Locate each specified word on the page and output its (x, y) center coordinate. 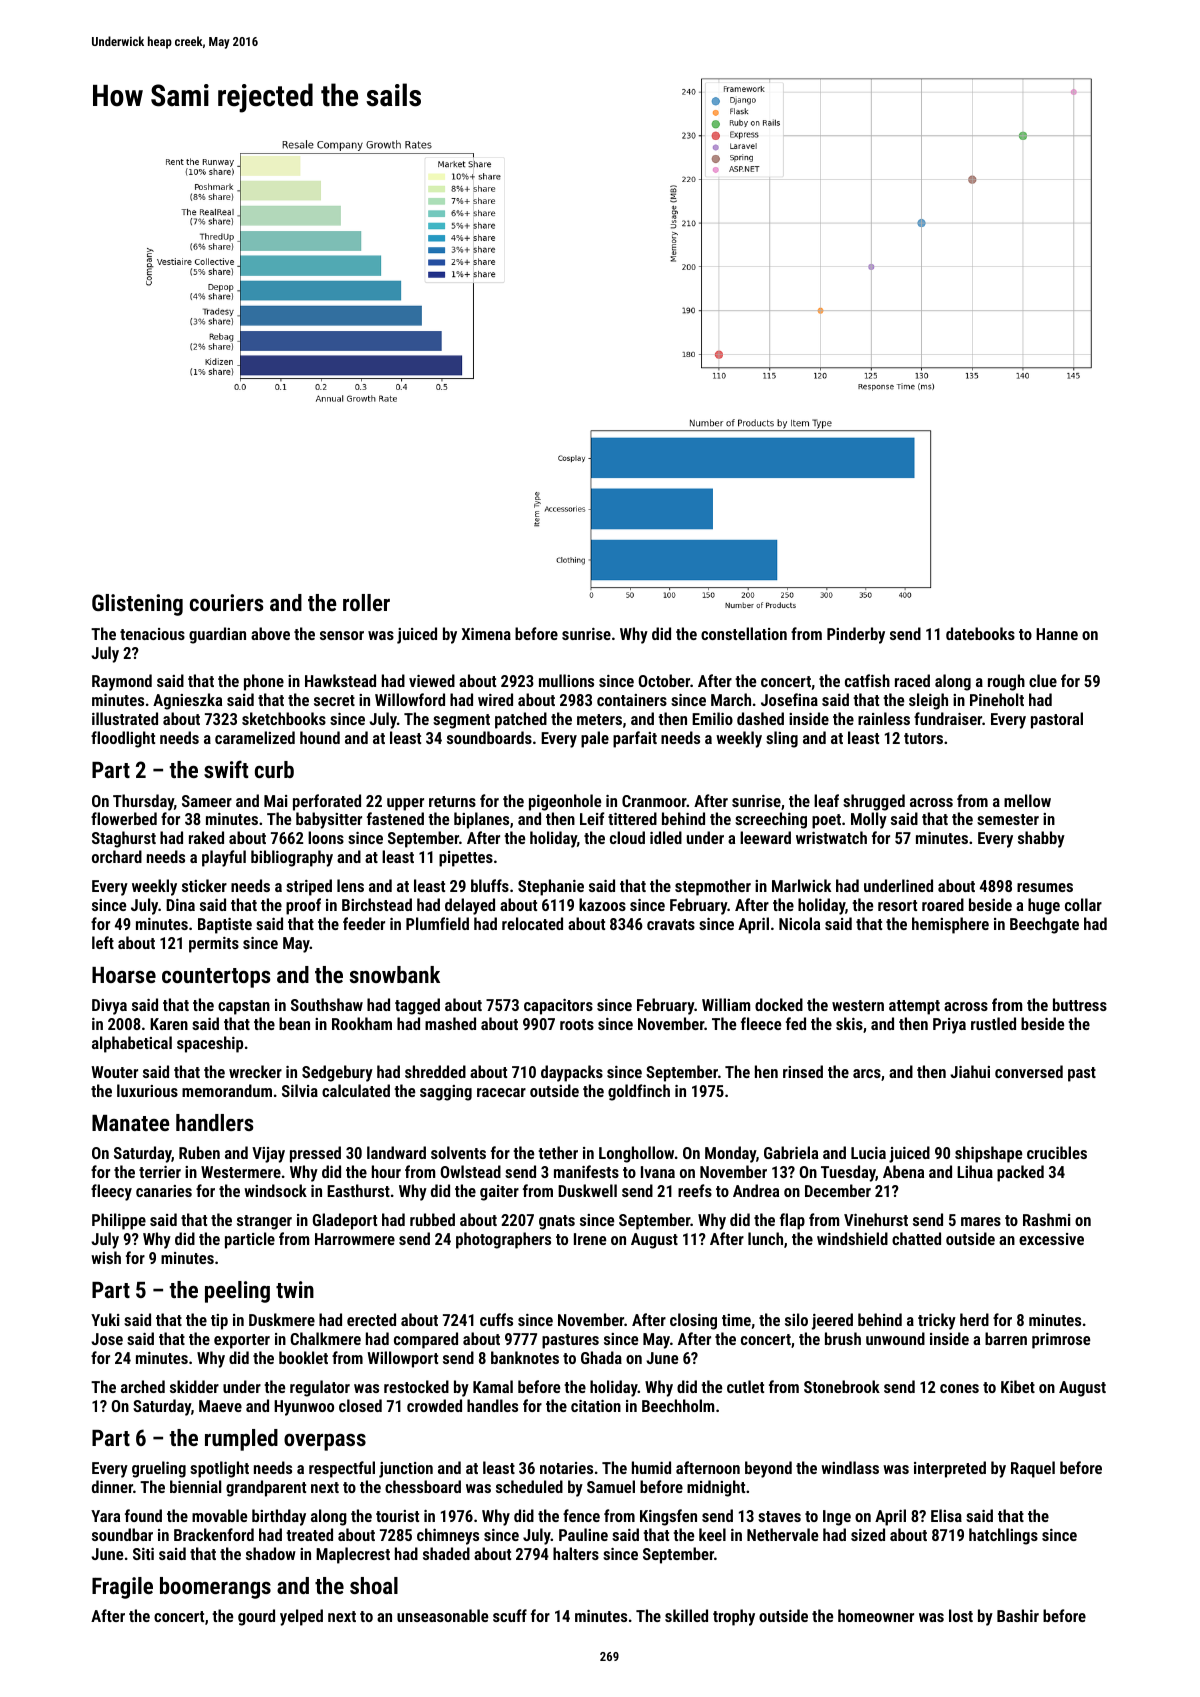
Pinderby (856, 635)
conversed (1029, 1071)
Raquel (1033, 1469)
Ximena (486, 634)
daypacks (572, 1073)
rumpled (241, 1440)
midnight (716, 1488)
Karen (169, 1024)
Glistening (137, 605)
